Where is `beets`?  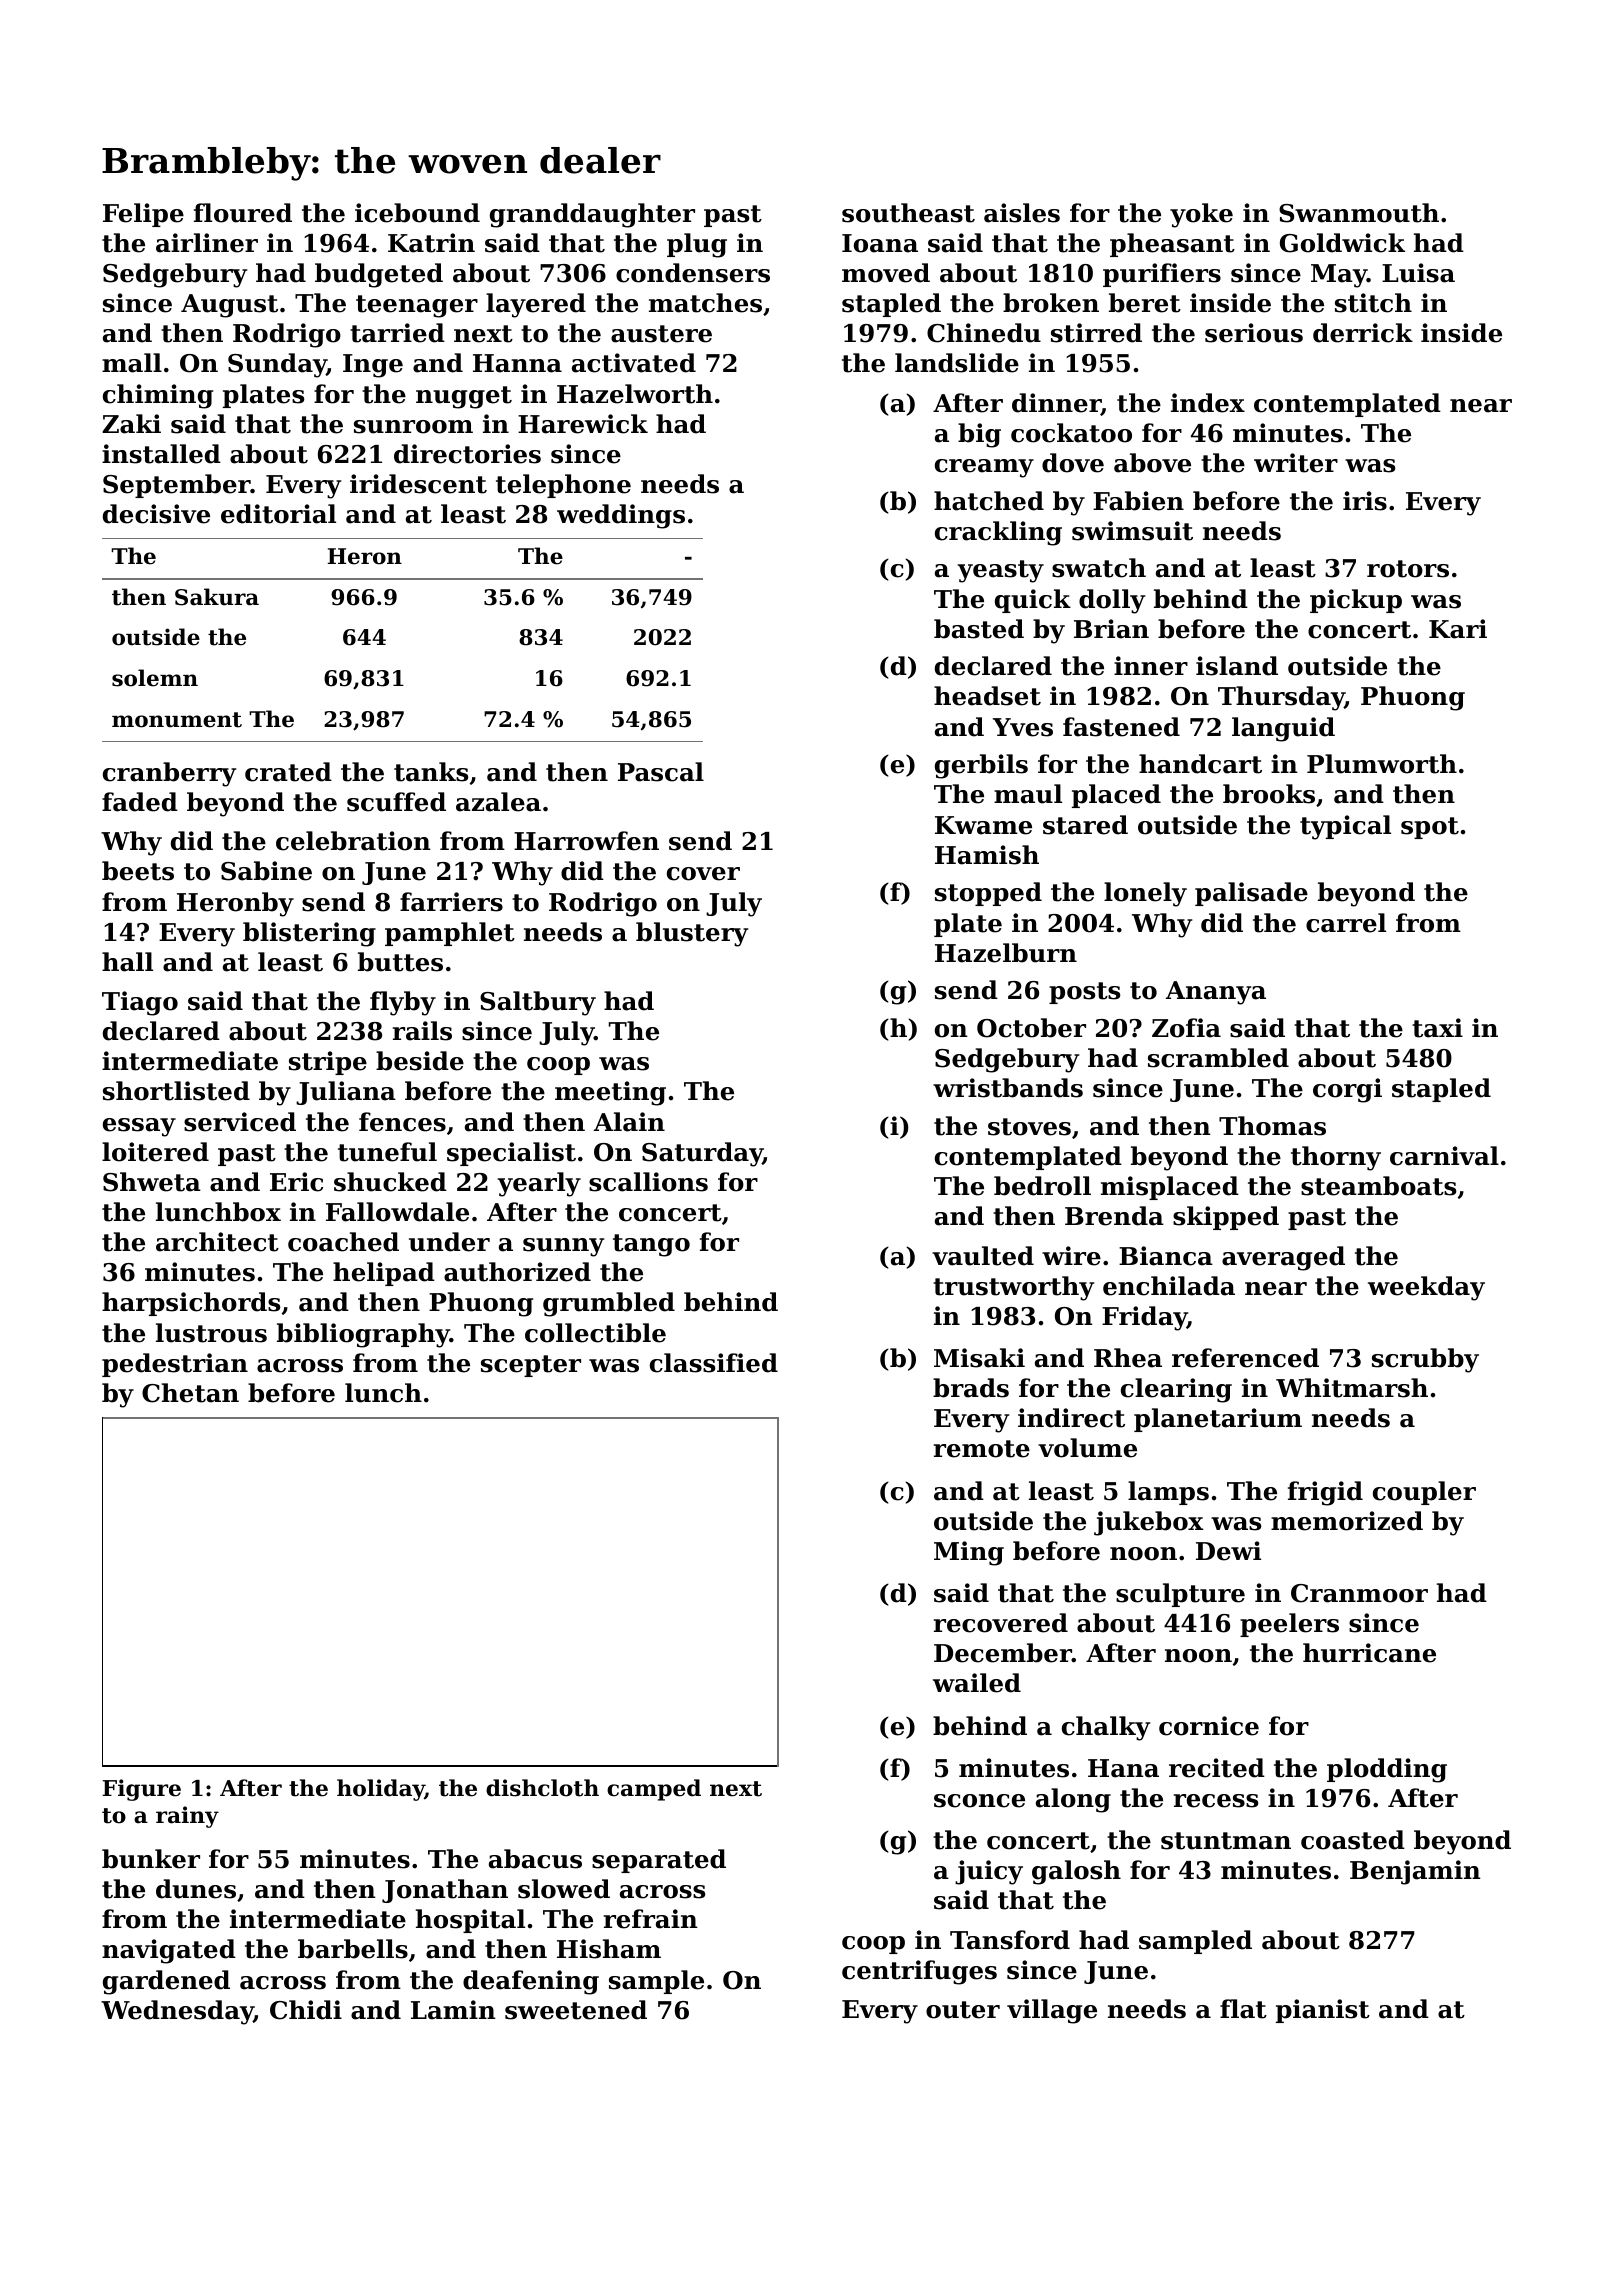
beets is located at coordinates (138, 871).
